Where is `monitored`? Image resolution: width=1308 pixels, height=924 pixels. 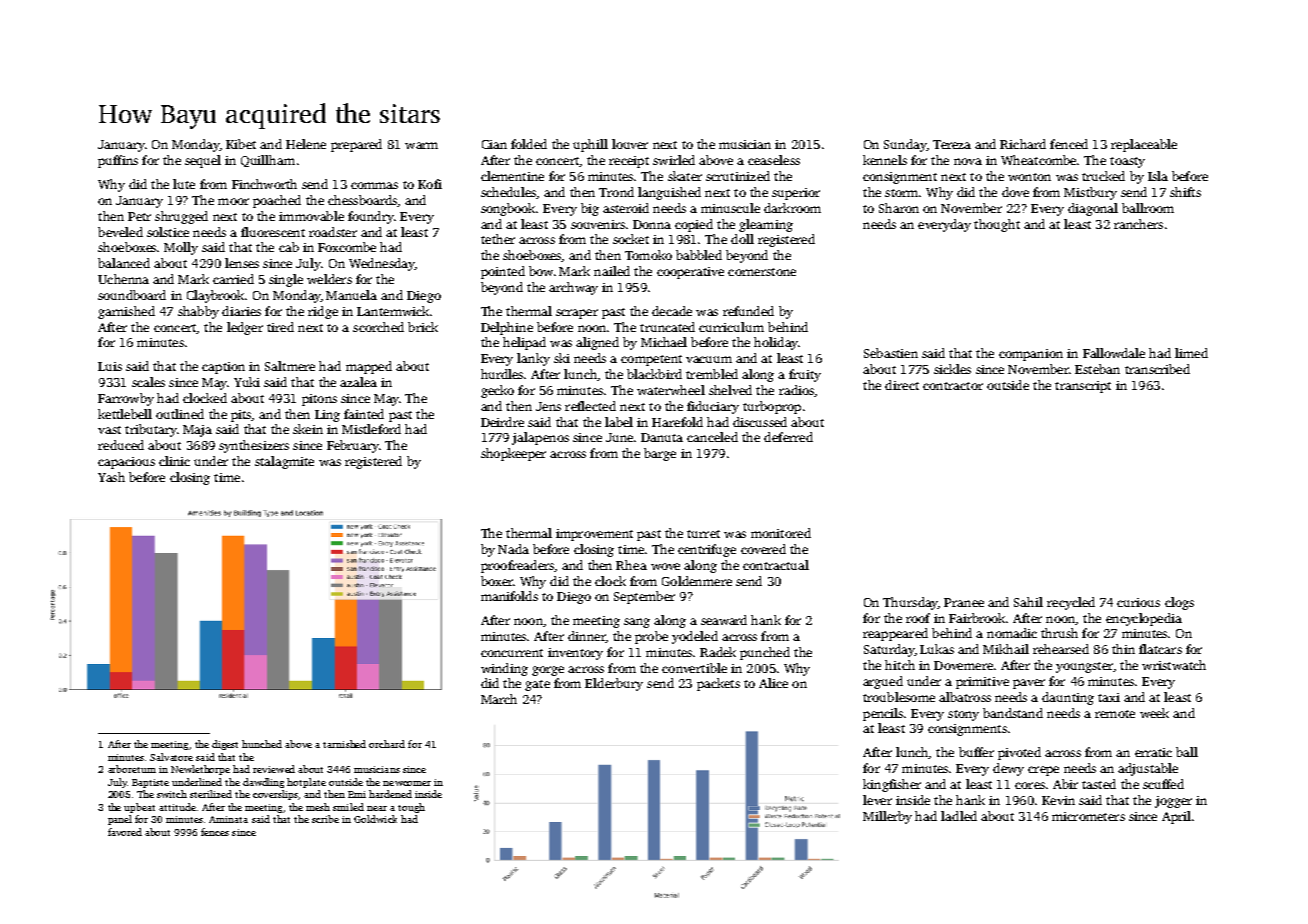 monitored is located at coordinates (781, 533).
